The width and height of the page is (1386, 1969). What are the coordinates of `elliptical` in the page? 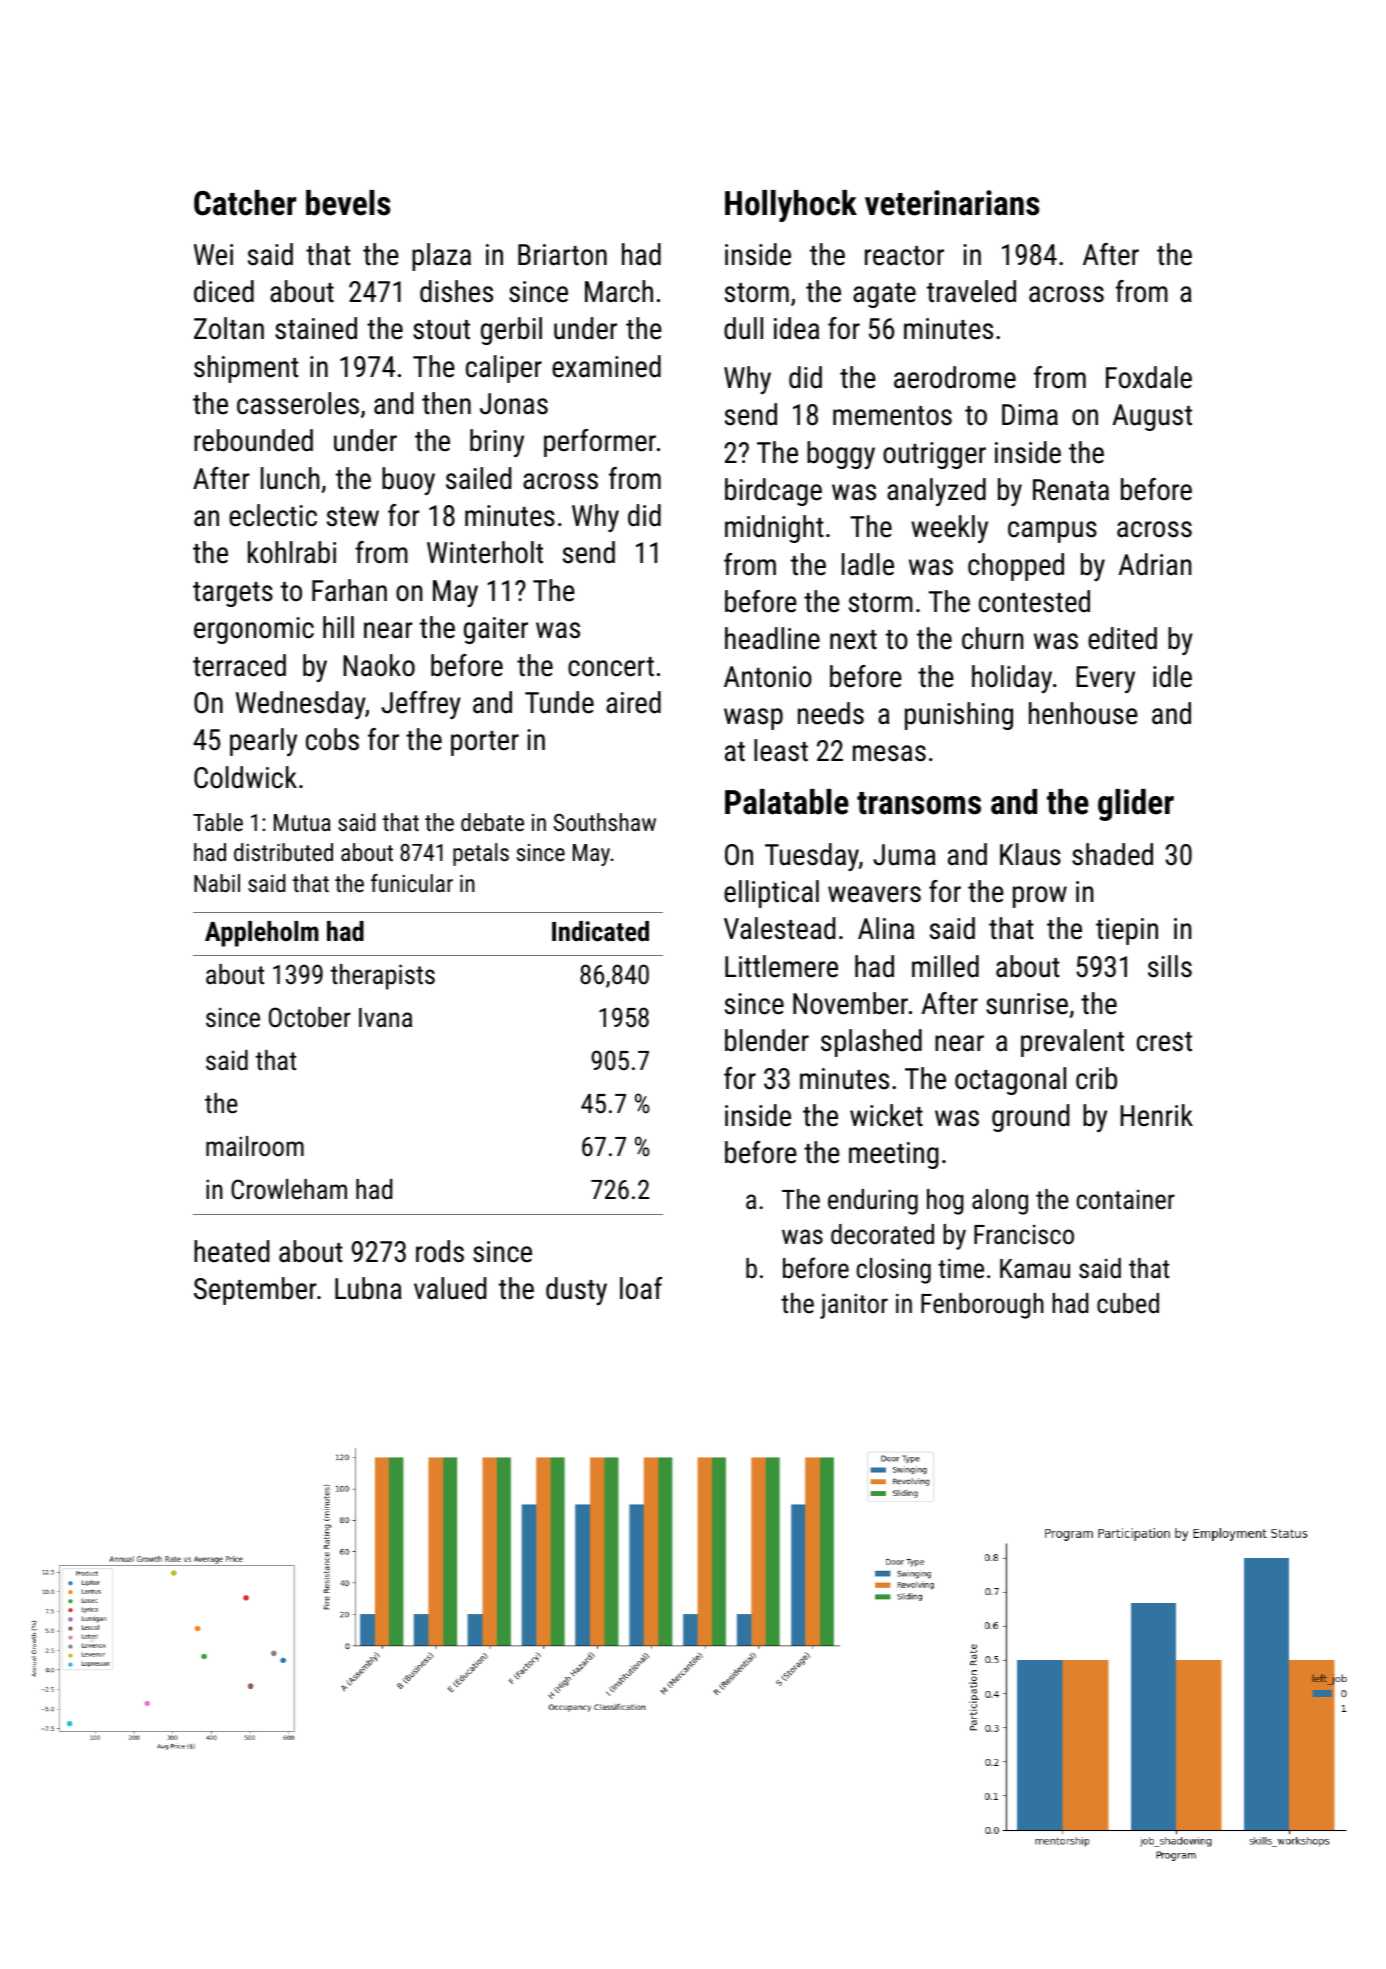 It's located at (771, 894).
